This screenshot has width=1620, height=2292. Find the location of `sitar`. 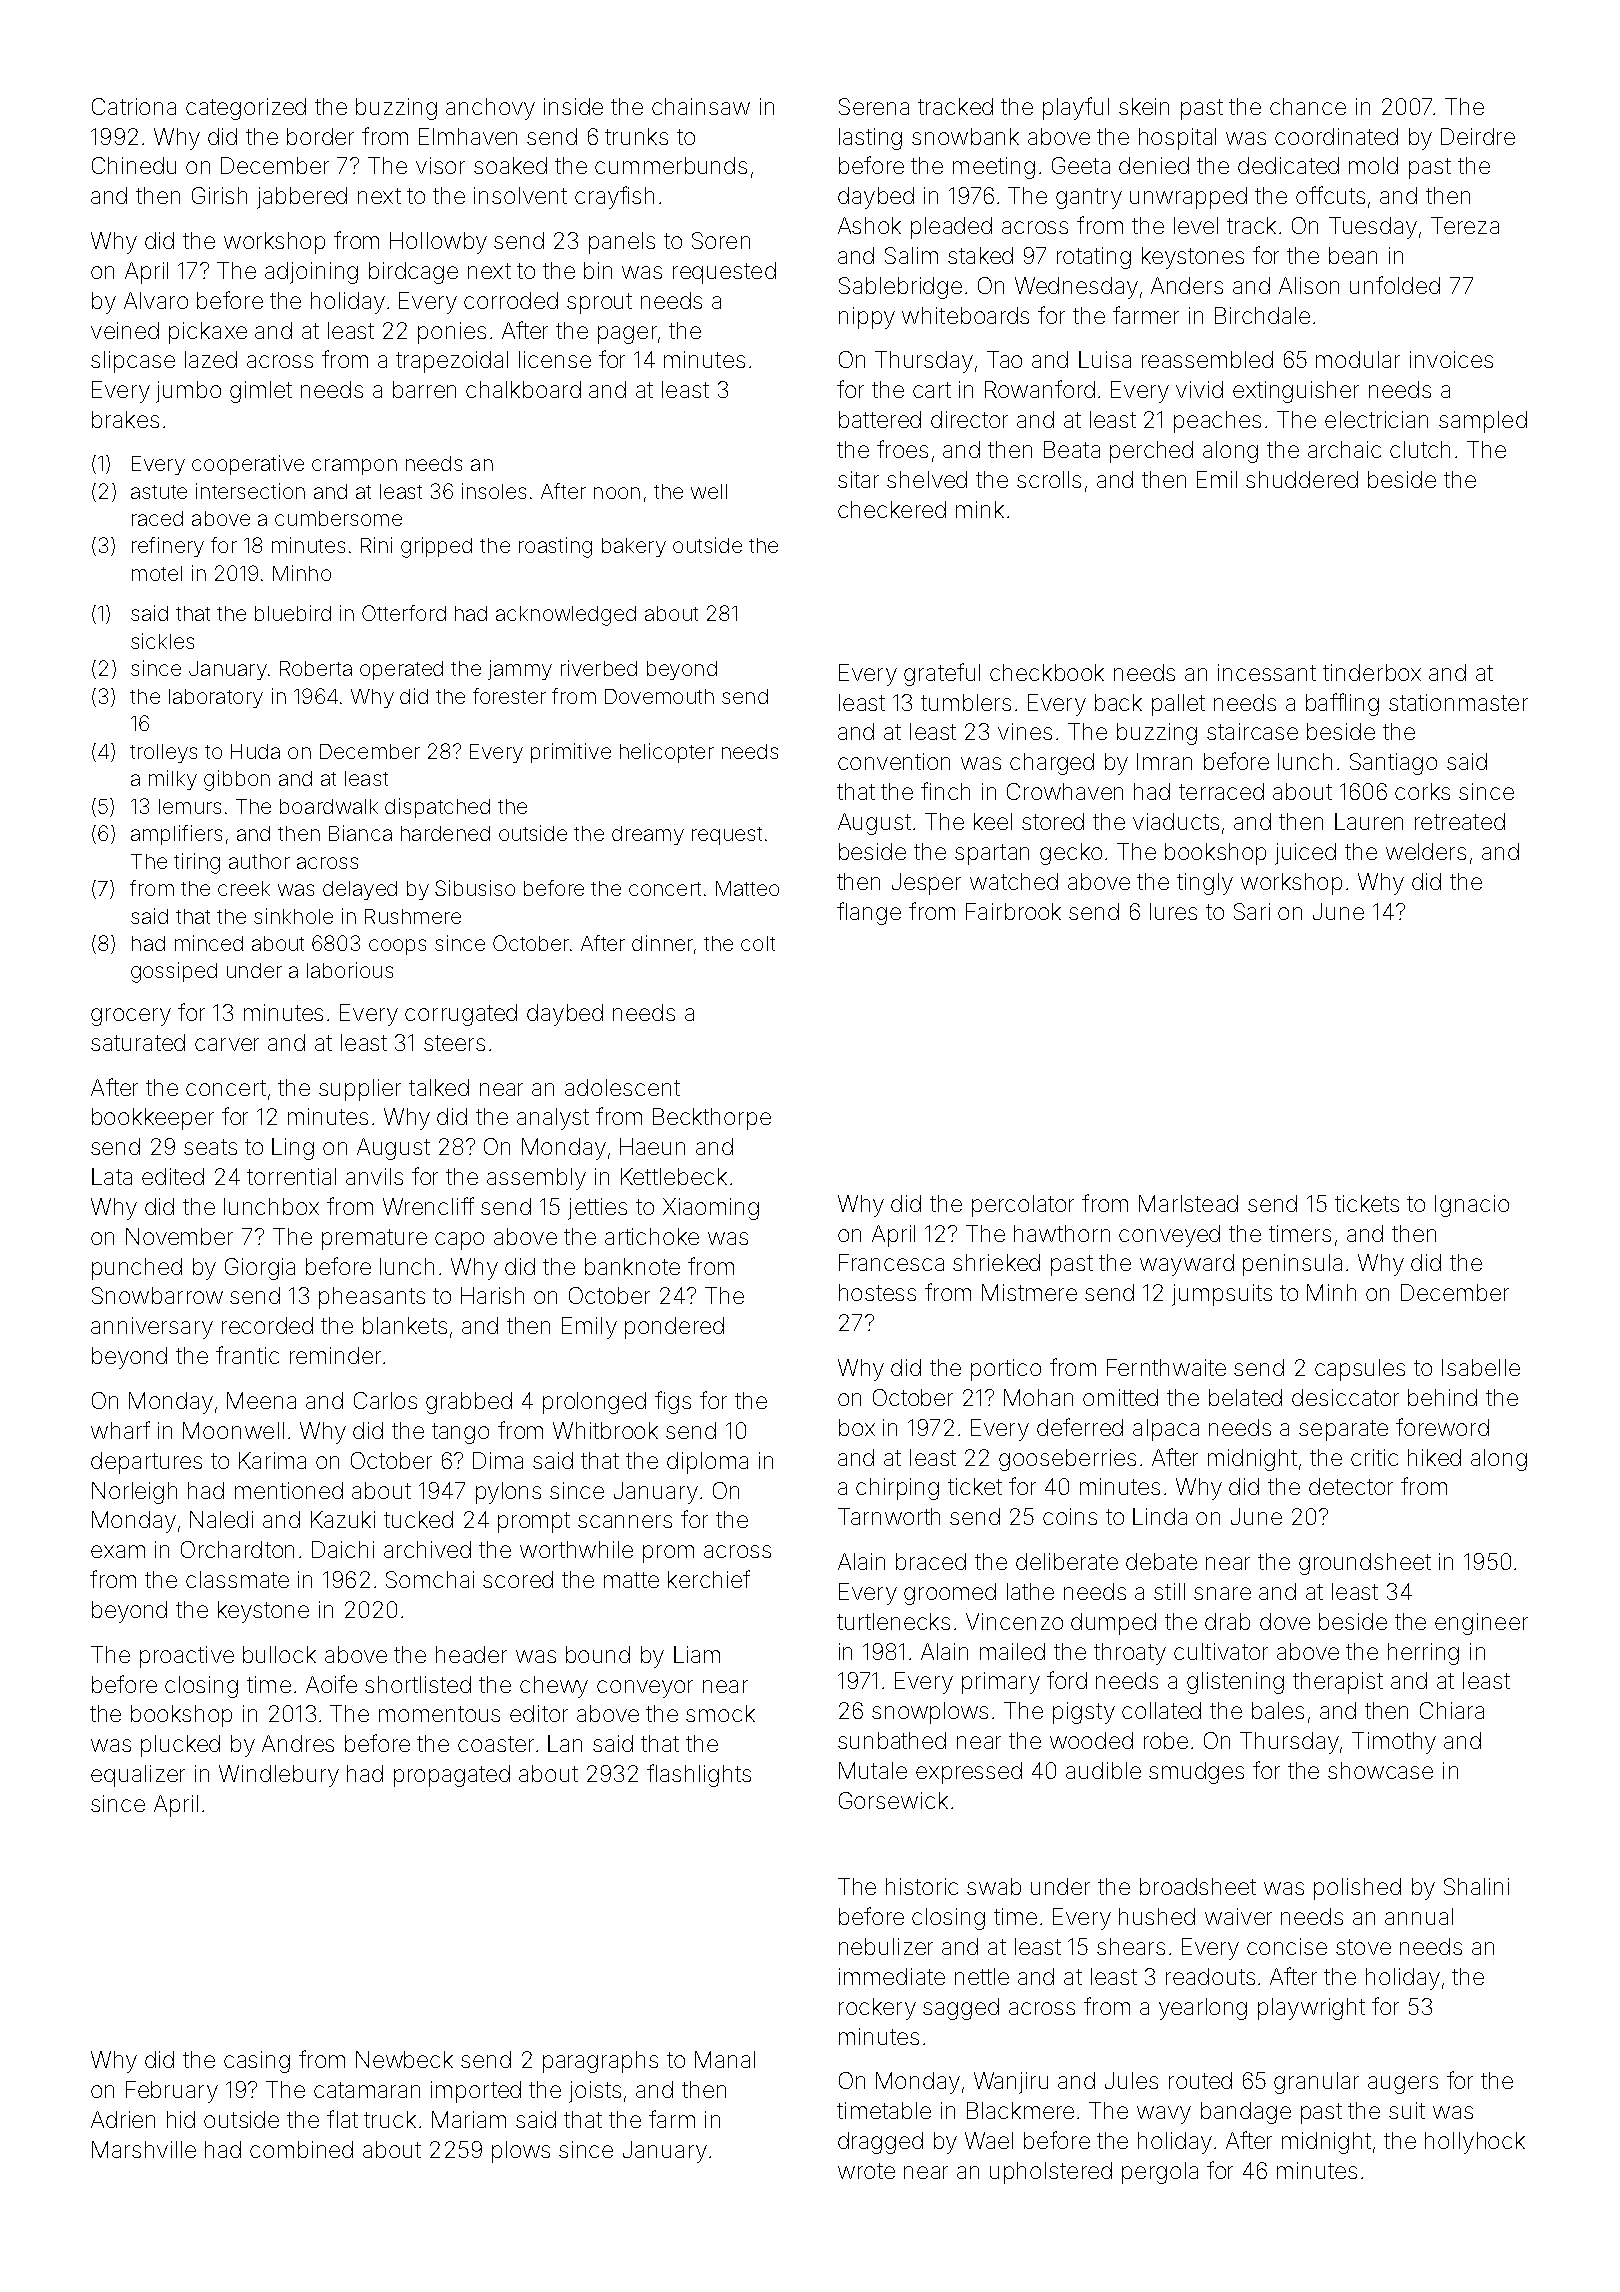

sitar is located at coordinates (858, 479).
